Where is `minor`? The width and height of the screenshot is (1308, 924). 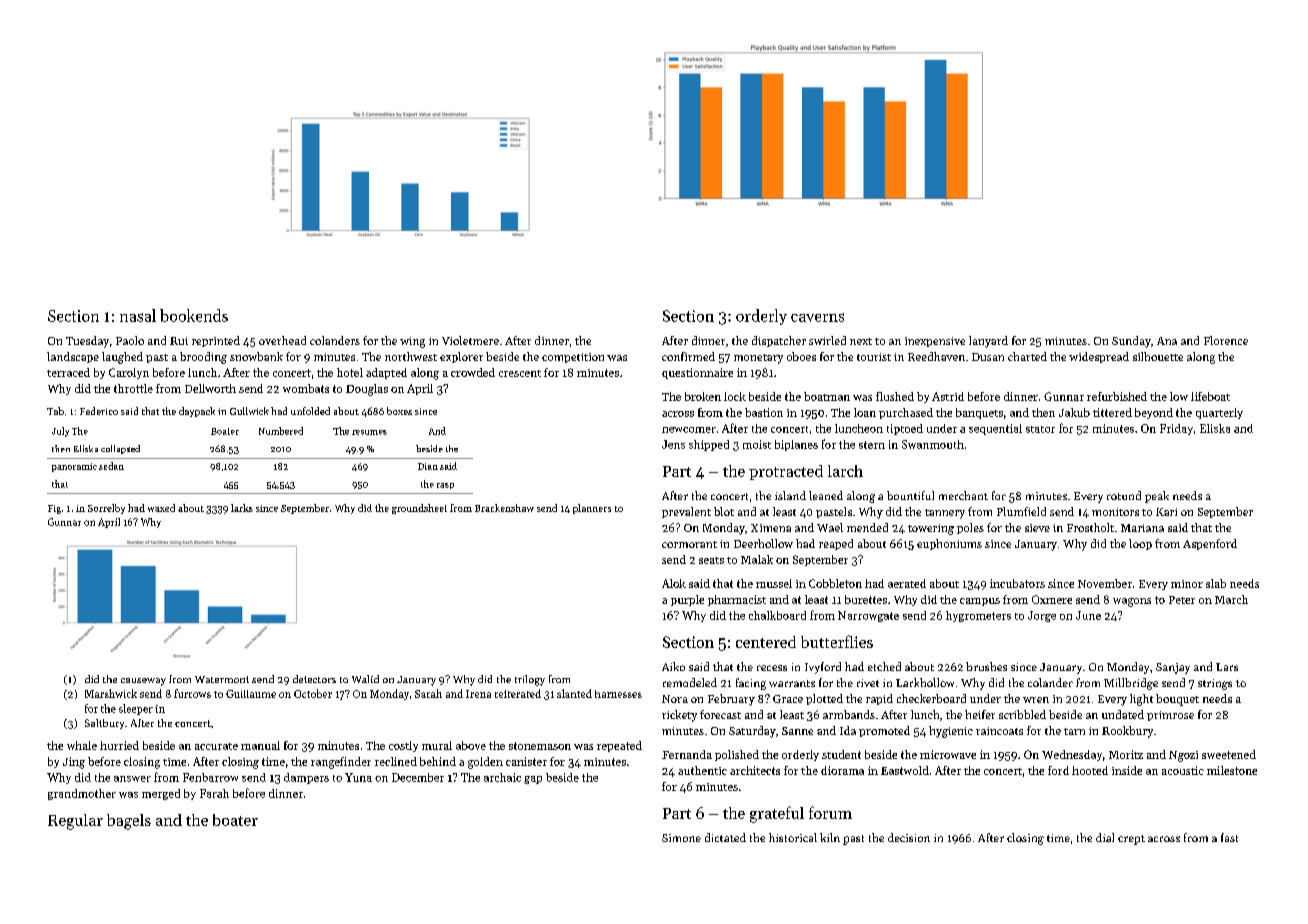 minor is located at coordinates (1187, 584).
